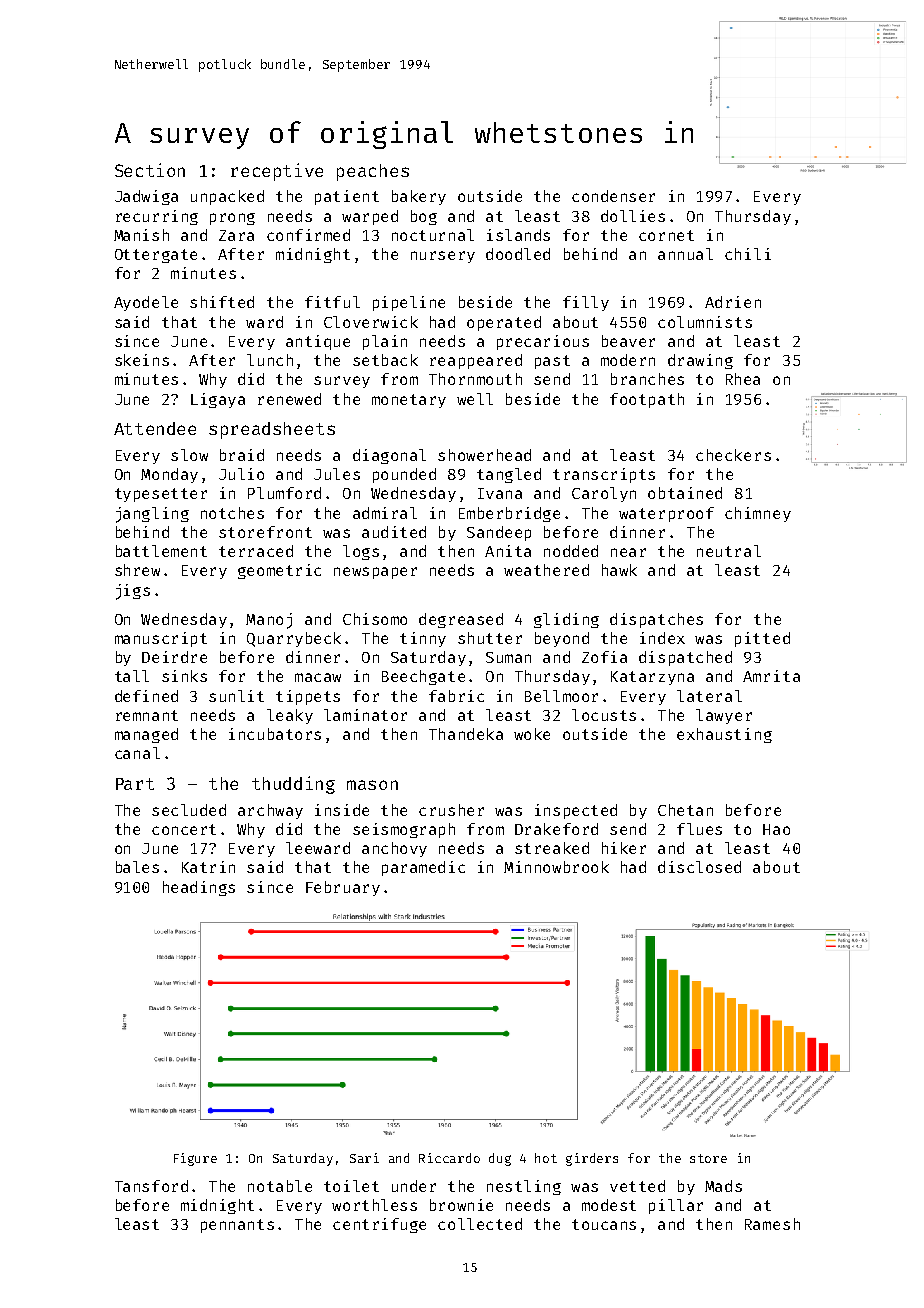 The image size is (924, 1308). Describe the element at coordinates (700, 361) in the screenshot. I see `drawing` at that location.
